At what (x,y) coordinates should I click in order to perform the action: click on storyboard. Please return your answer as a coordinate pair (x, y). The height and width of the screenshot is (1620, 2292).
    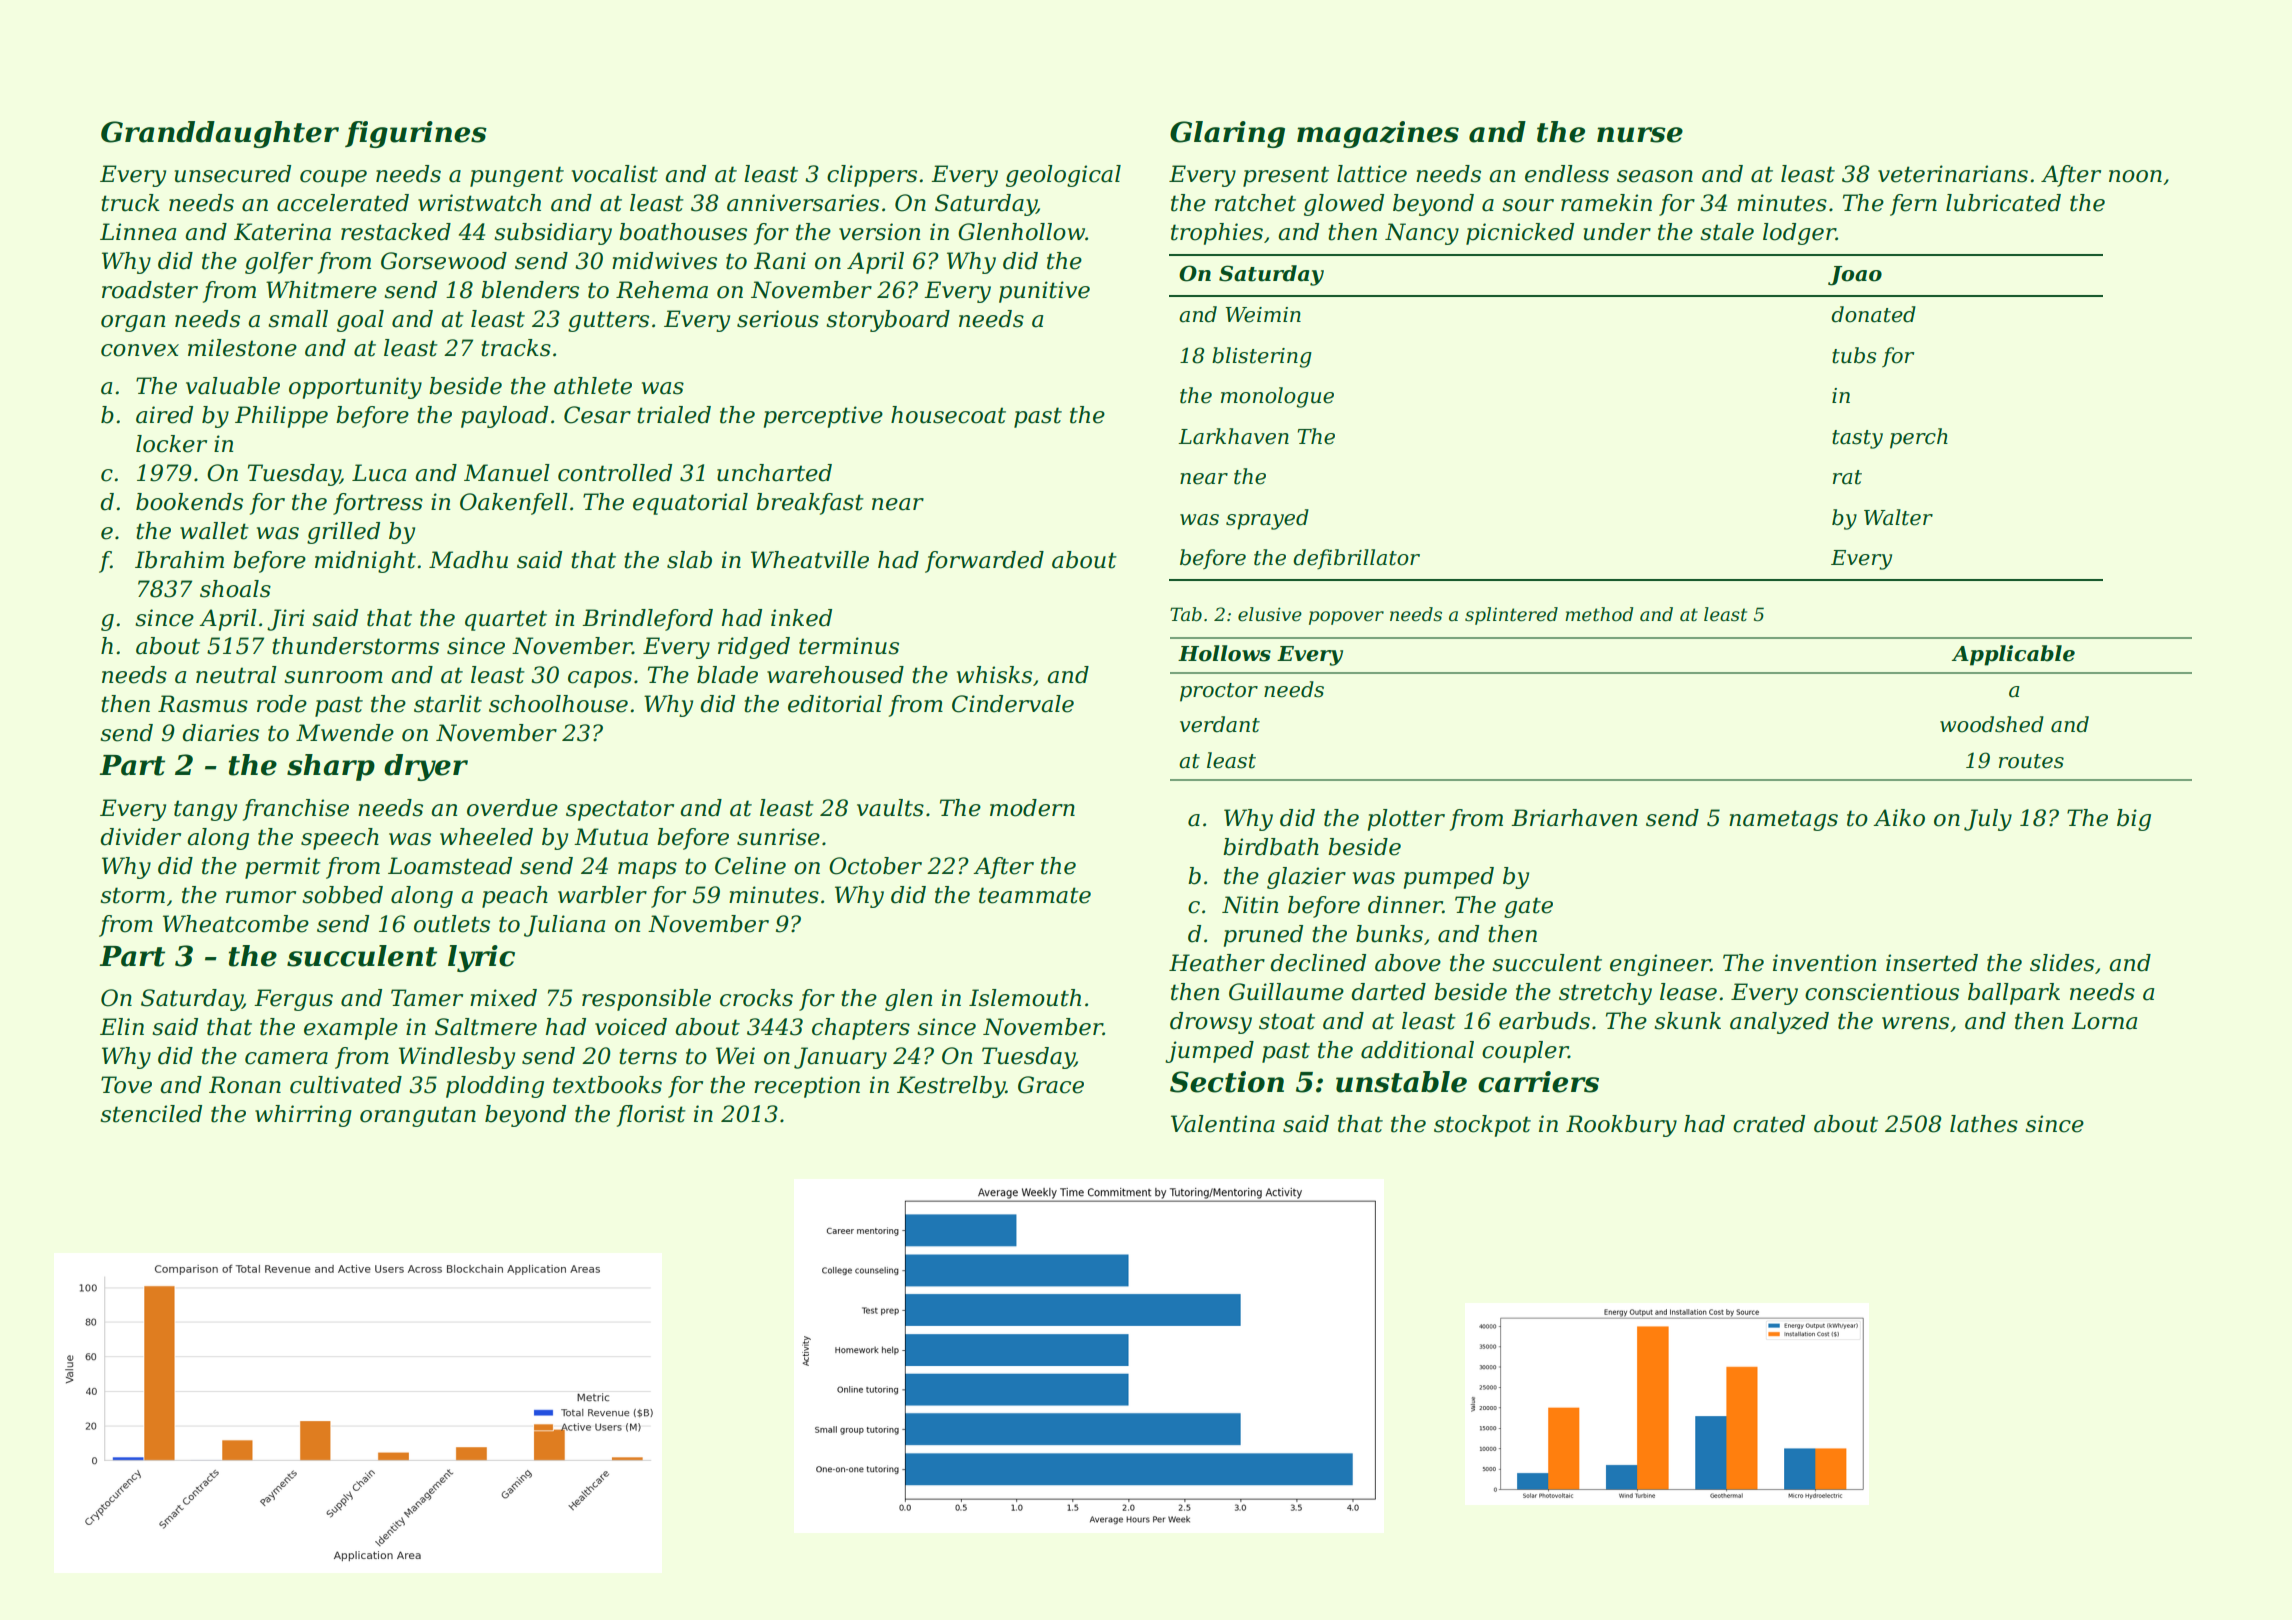
    Looking at the image, I should click on (888, 321).
